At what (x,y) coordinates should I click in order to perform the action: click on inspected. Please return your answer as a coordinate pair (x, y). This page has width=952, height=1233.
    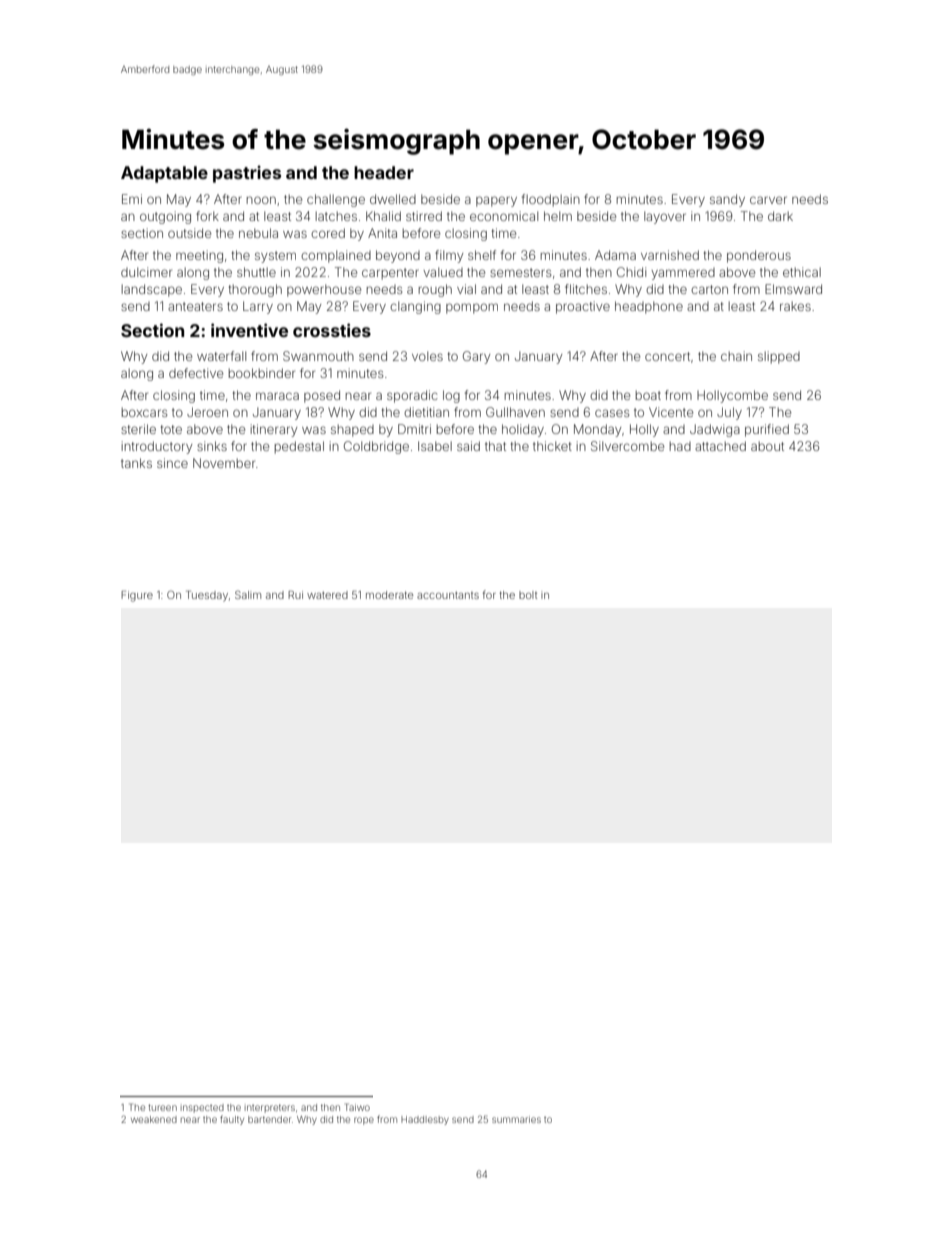
    Looking at the image, I should click on (202, 1108).
